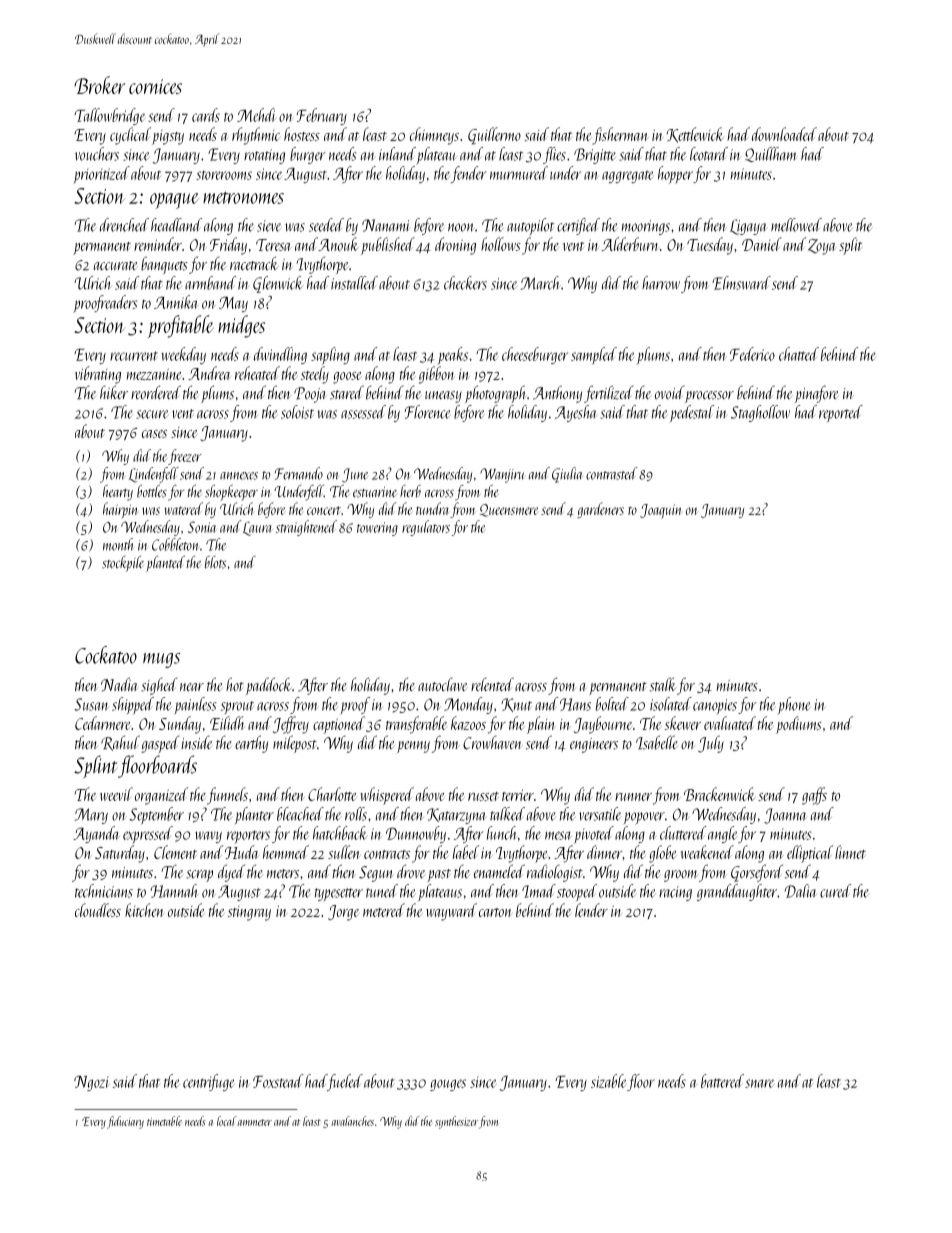  What do you see at coordinates (344, 852) in the page?
I see `sullen` at bounding box center [344, 852].
